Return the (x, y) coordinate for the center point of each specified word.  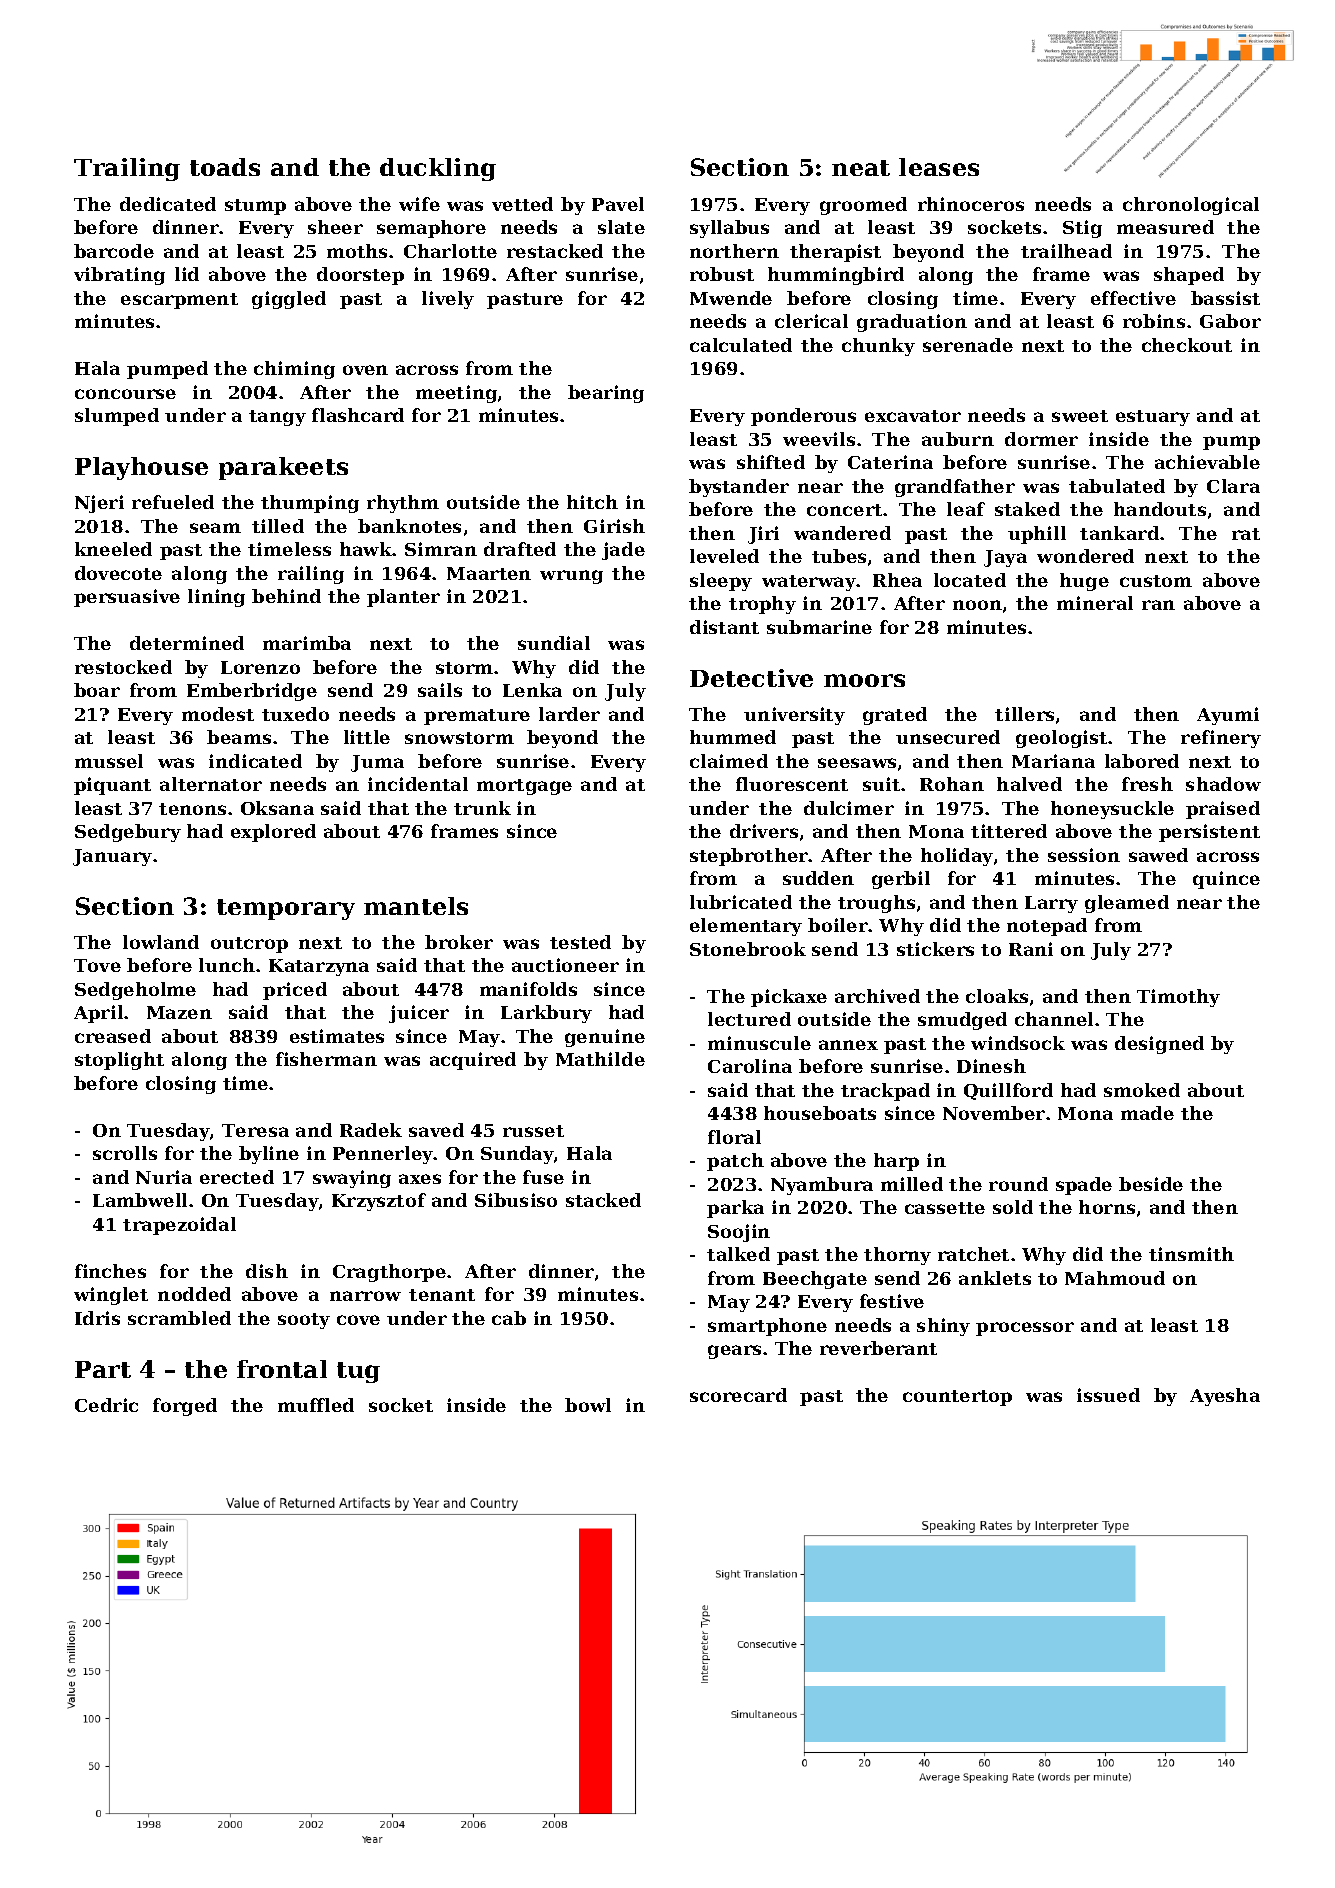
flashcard (358, 415)
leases (939, 167)
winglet (111, 1296)
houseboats (820, 1113)
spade (1084, 1186)
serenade (968, 345)
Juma (377, 763)
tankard (1119, 533)
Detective (751, 678)
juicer (419, 1014)
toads (225, 167)
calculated (741, 345)
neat (861, 168)
